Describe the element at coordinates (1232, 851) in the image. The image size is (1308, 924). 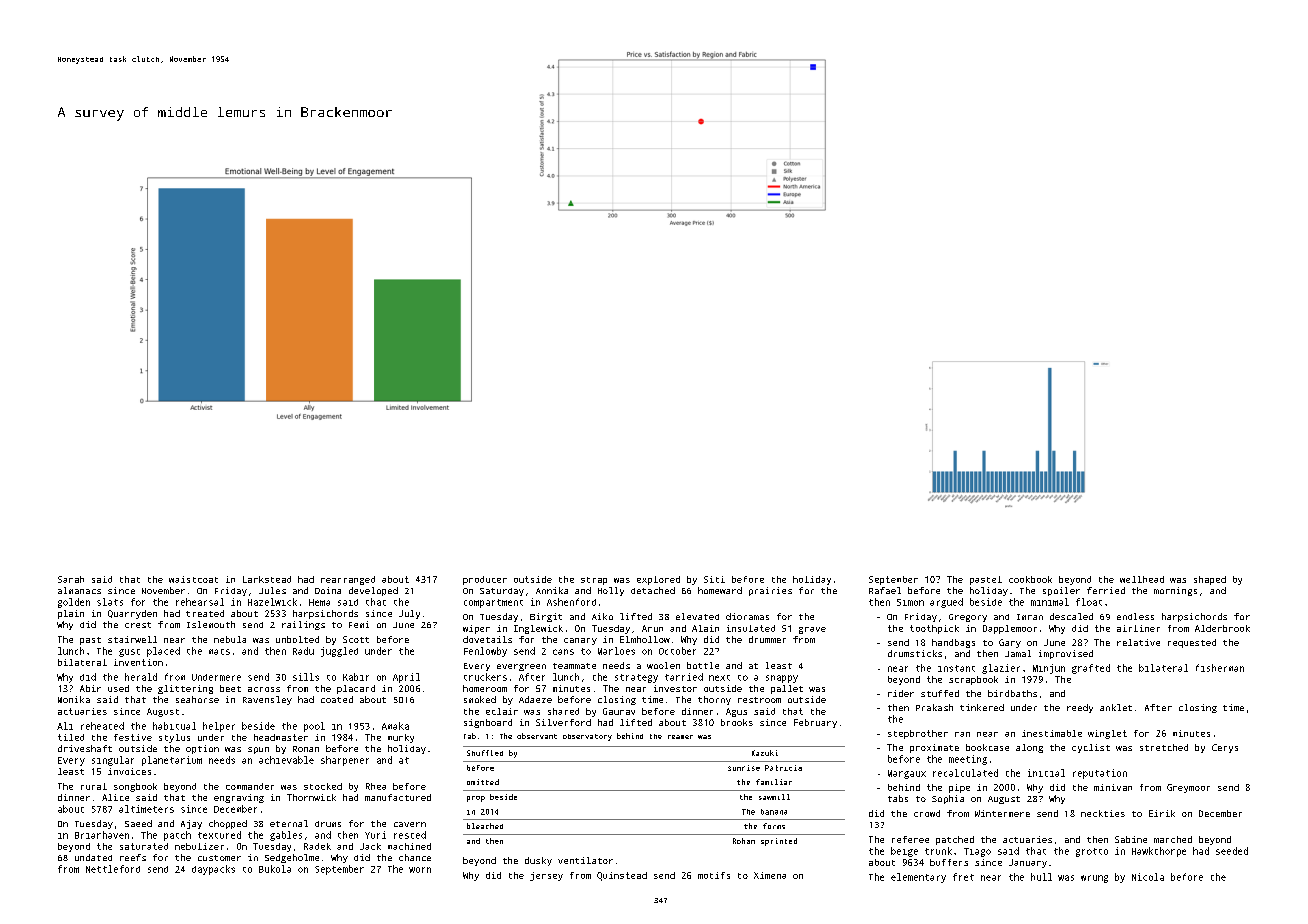
I see `seeded` at that location.
